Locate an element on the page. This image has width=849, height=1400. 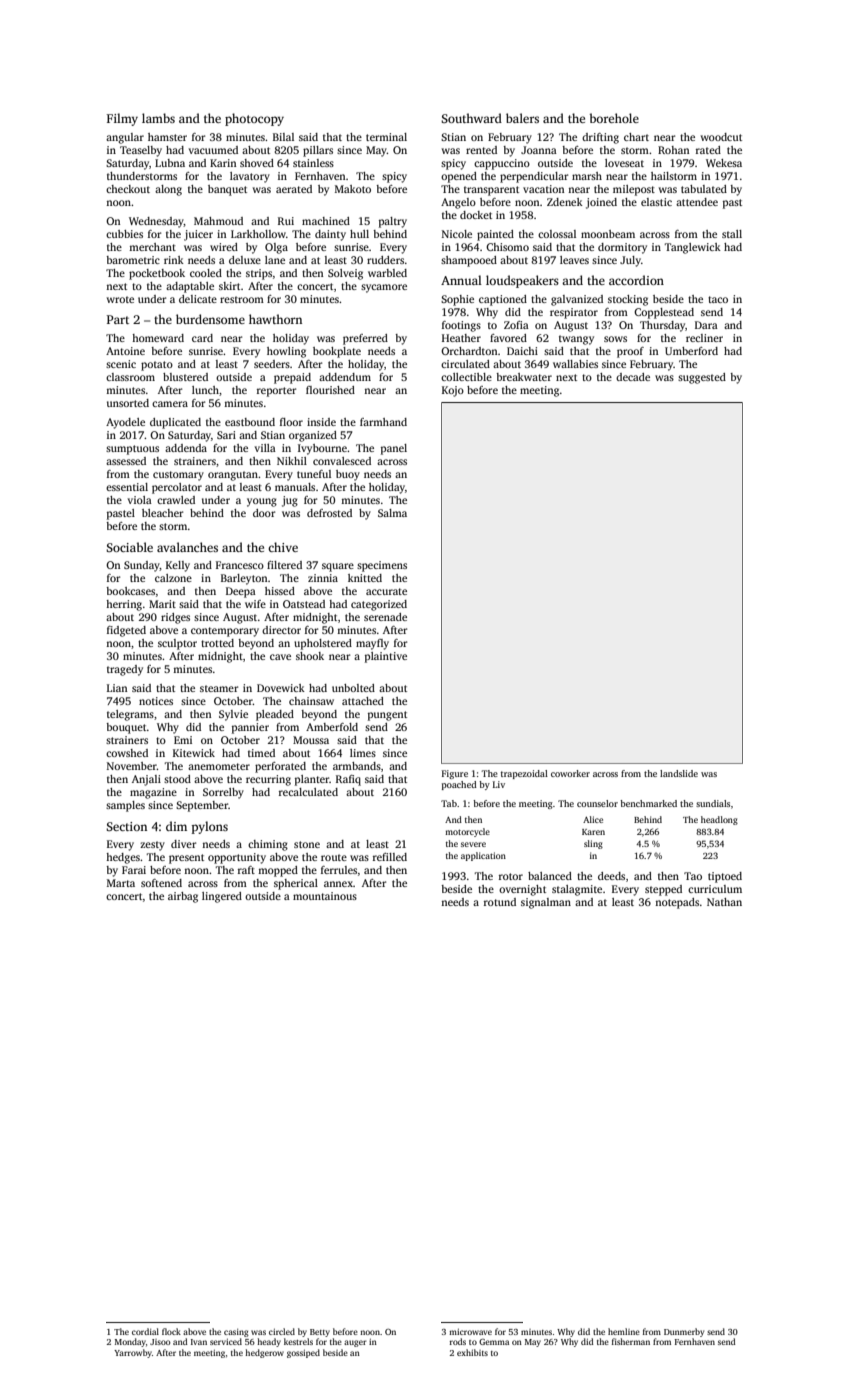
sculptor is located at coordinates (177, 644).
